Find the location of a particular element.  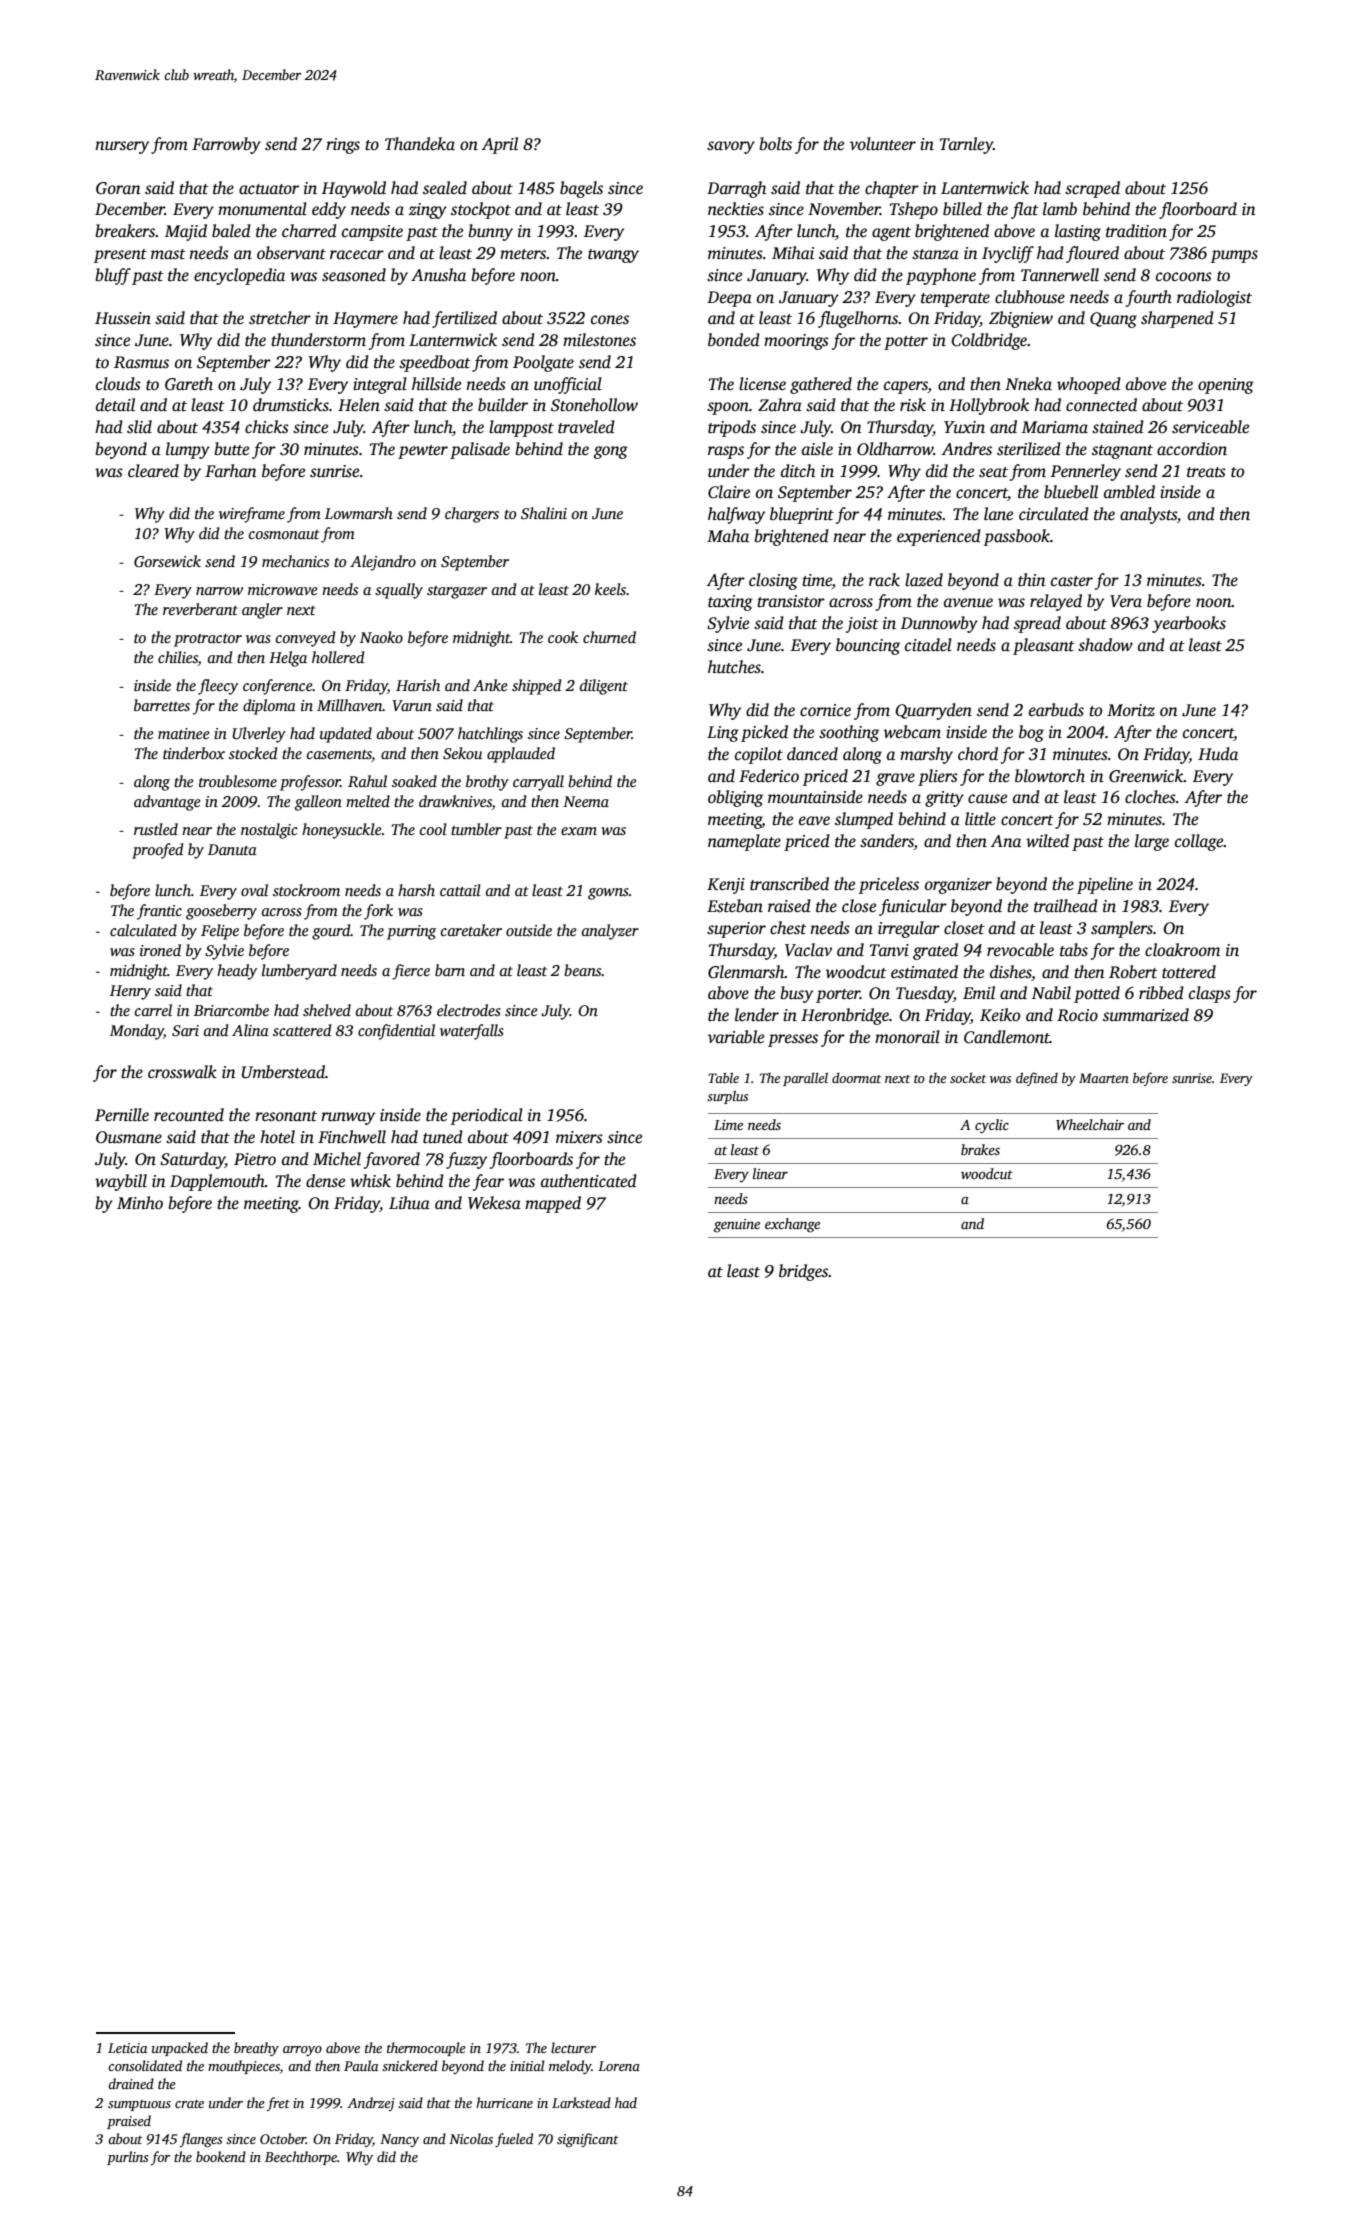

brakes is located at coordinates (980, 1149).
